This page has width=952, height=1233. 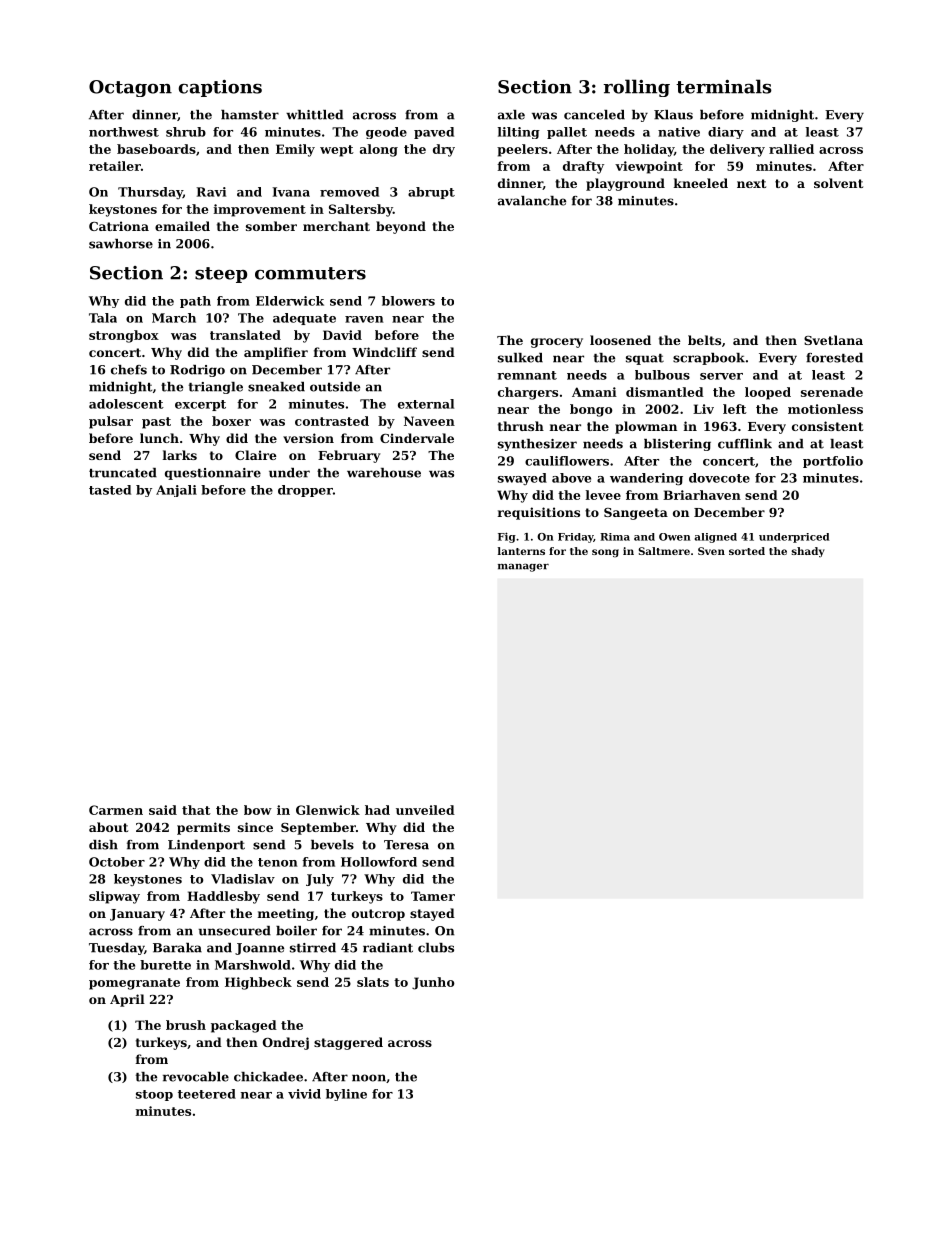 What do you see at coordinates (177, 948) in the page?
I see `Baraka` at bounding box center [177, 948].
